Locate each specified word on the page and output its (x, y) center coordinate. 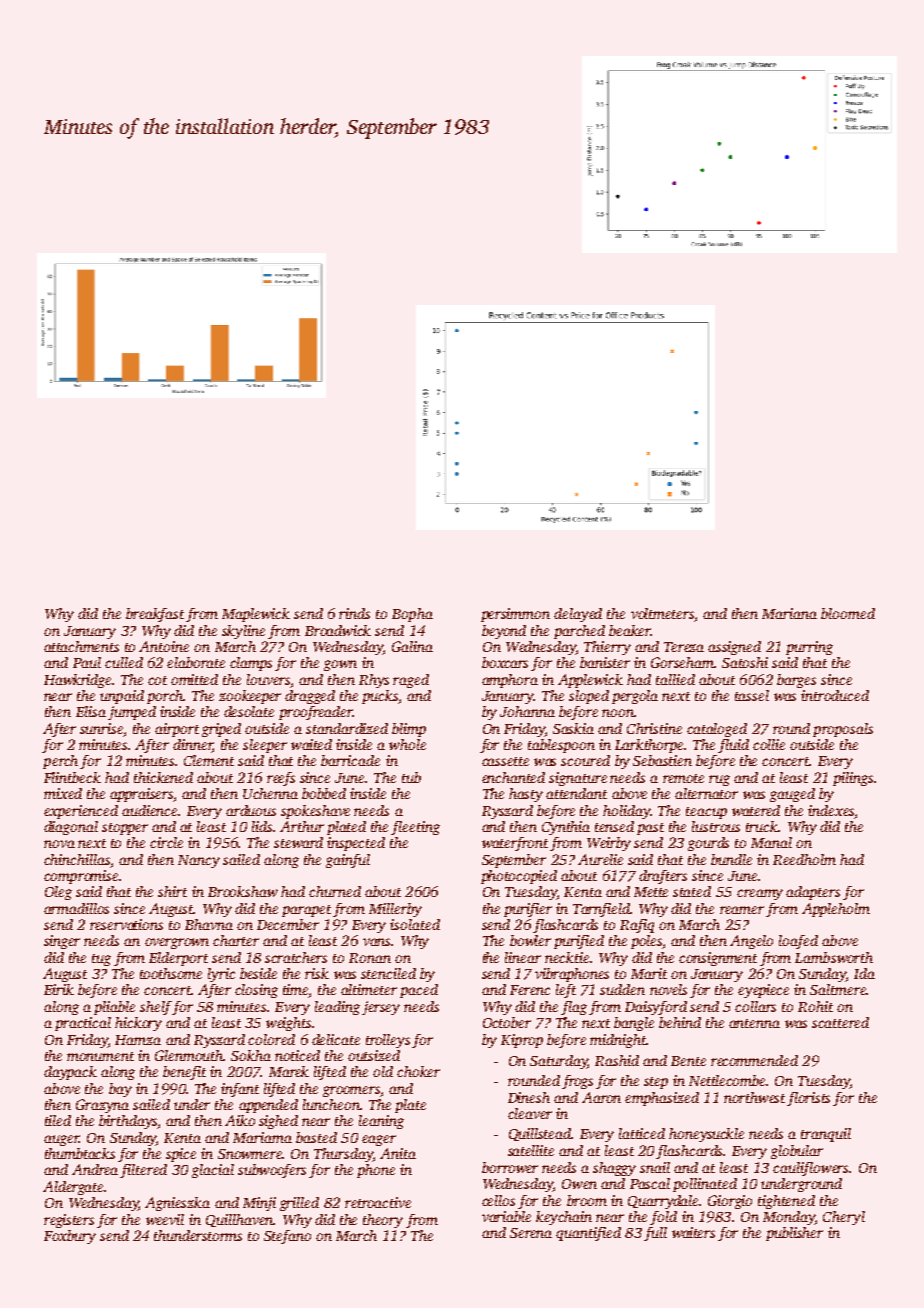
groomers (351, 1091)
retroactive (378, 1202)
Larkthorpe (649, 746)
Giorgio (730, 1202)
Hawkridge (77, 681)
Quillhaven (239, 1220)
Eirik (59, 989)
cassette (505, 761)
